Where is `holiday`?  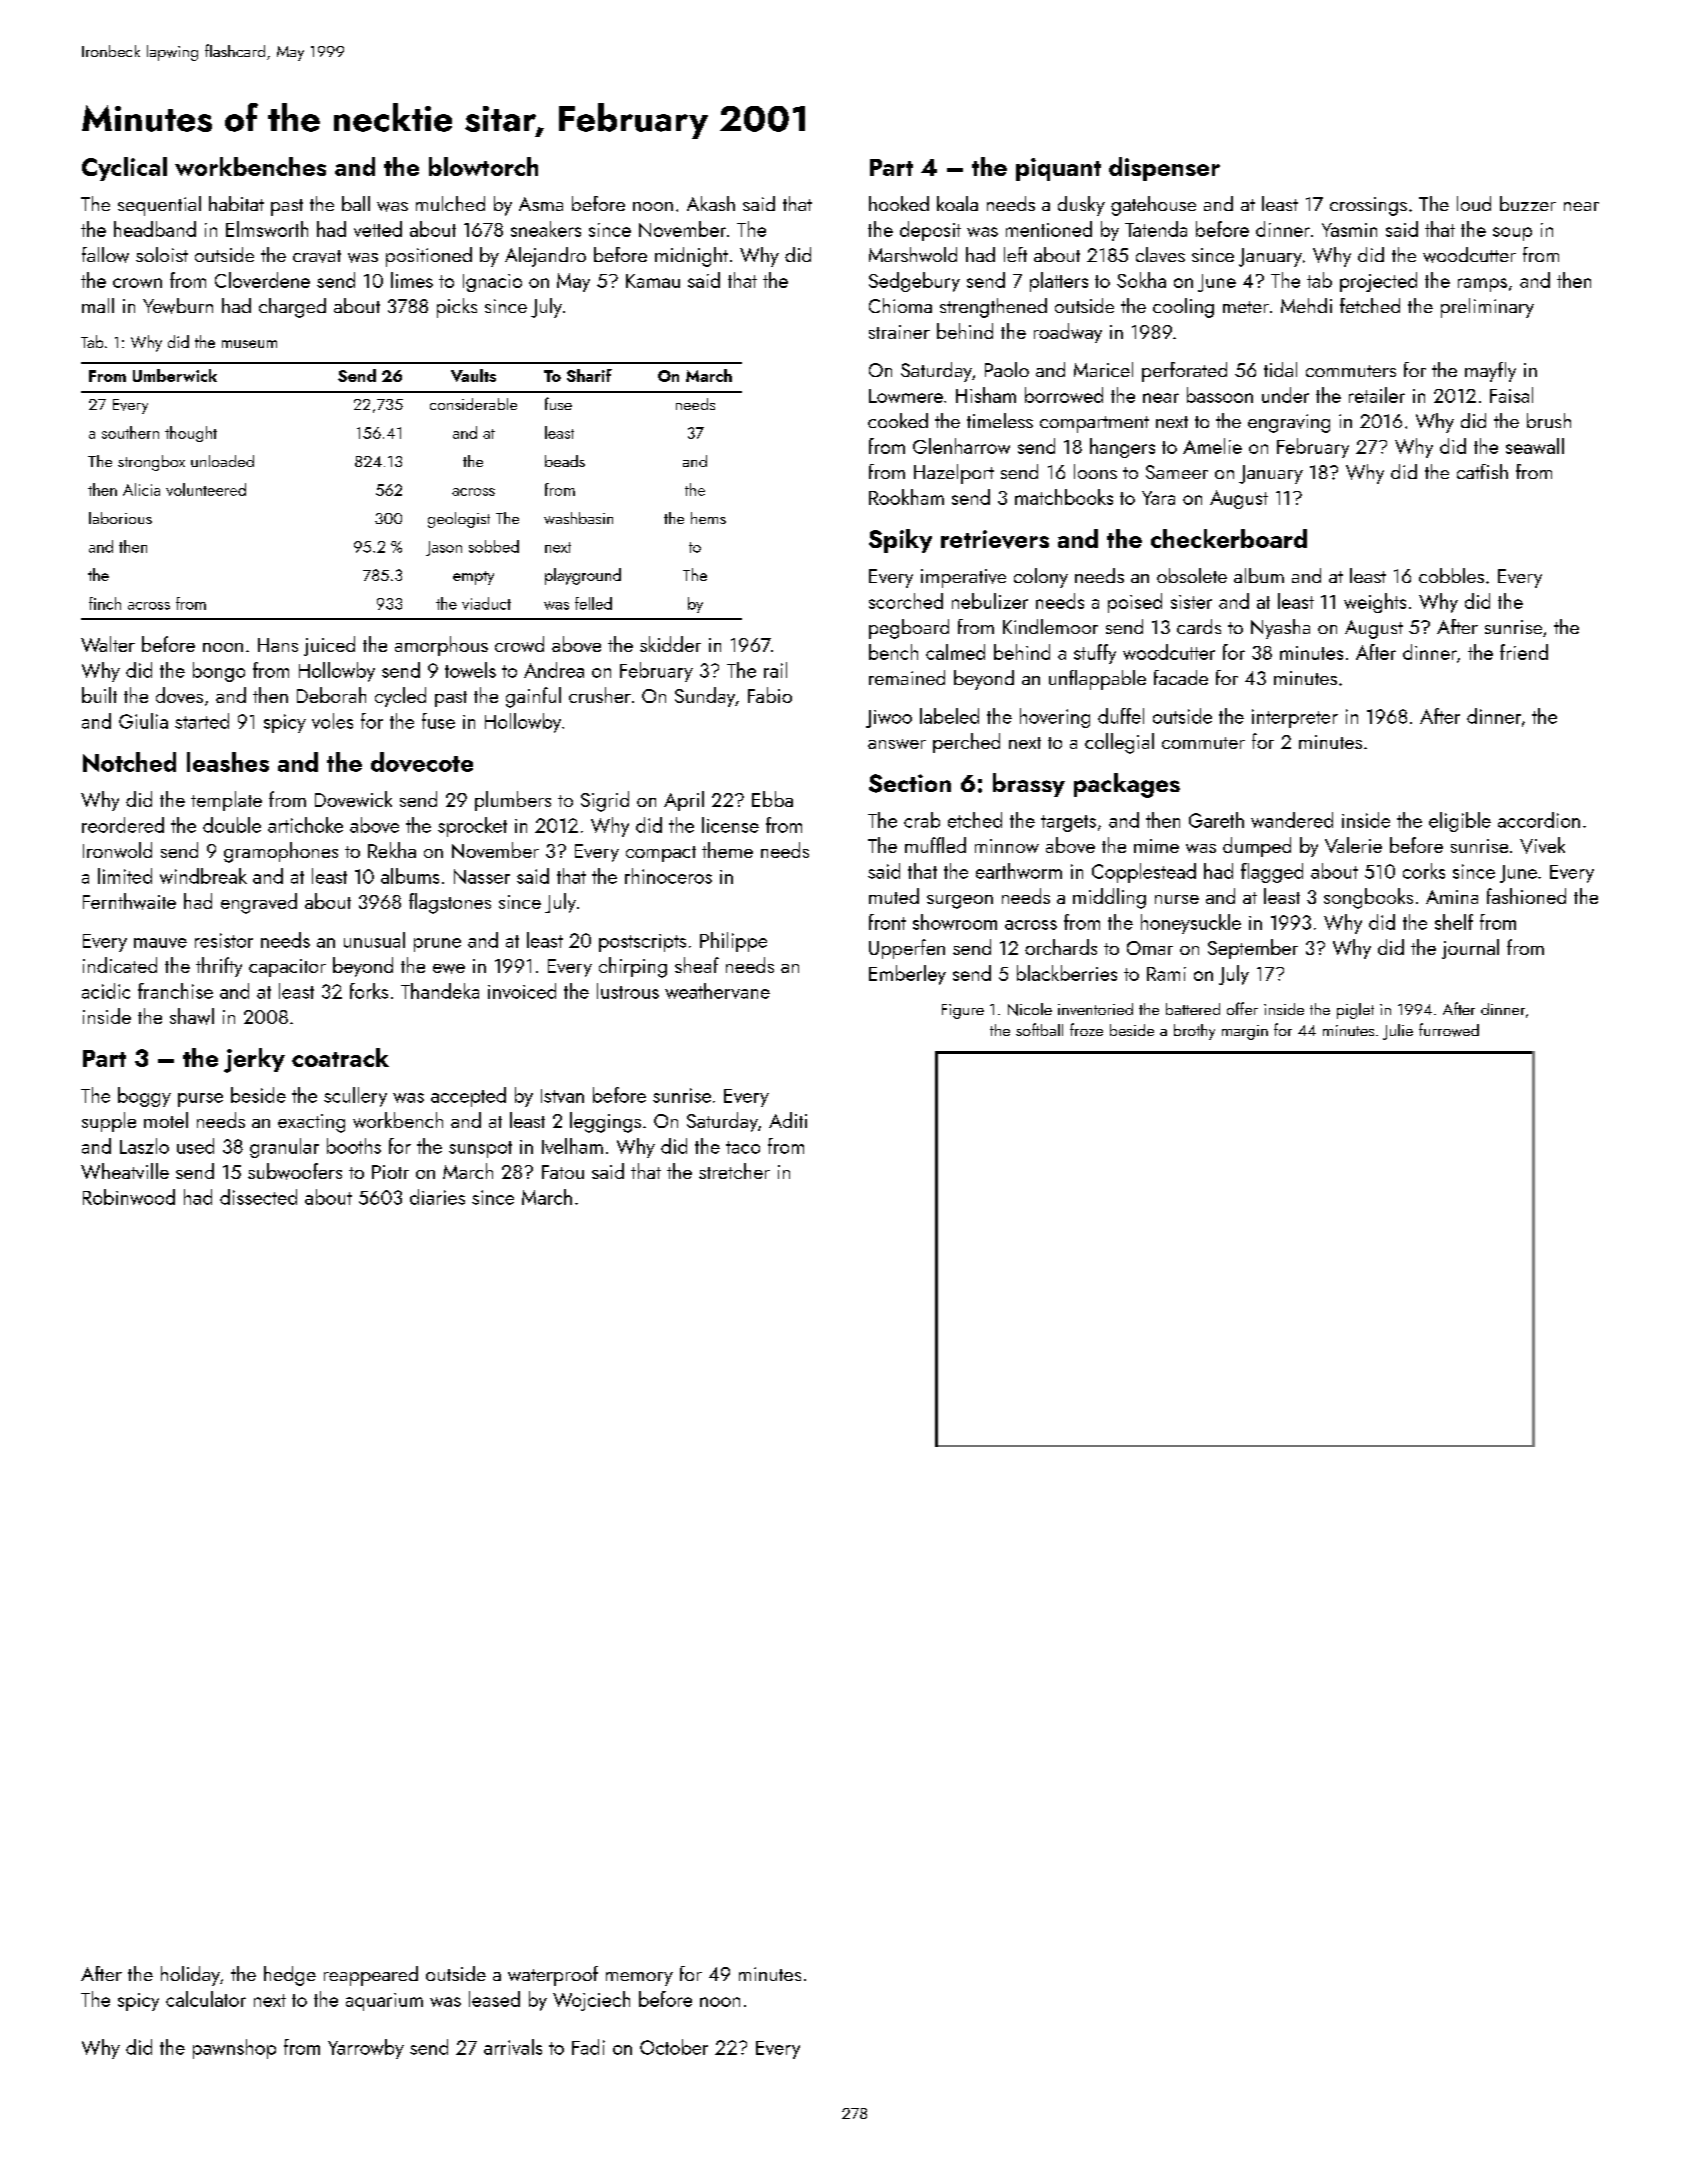 holiday is located at coordinates (190, 1976).
